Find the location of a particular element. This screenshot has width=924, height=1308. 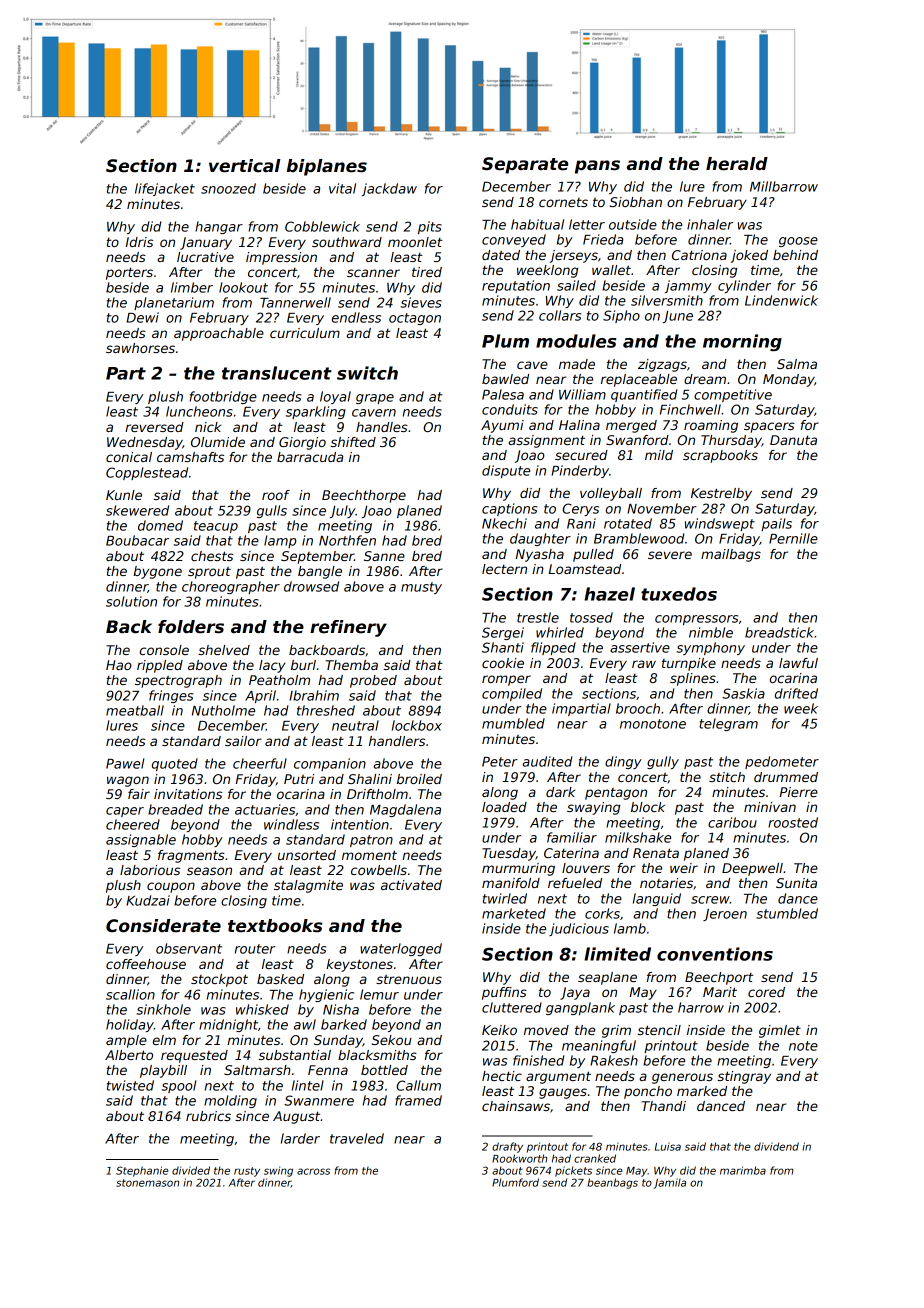

pans is located at coordinates (597, 167).
